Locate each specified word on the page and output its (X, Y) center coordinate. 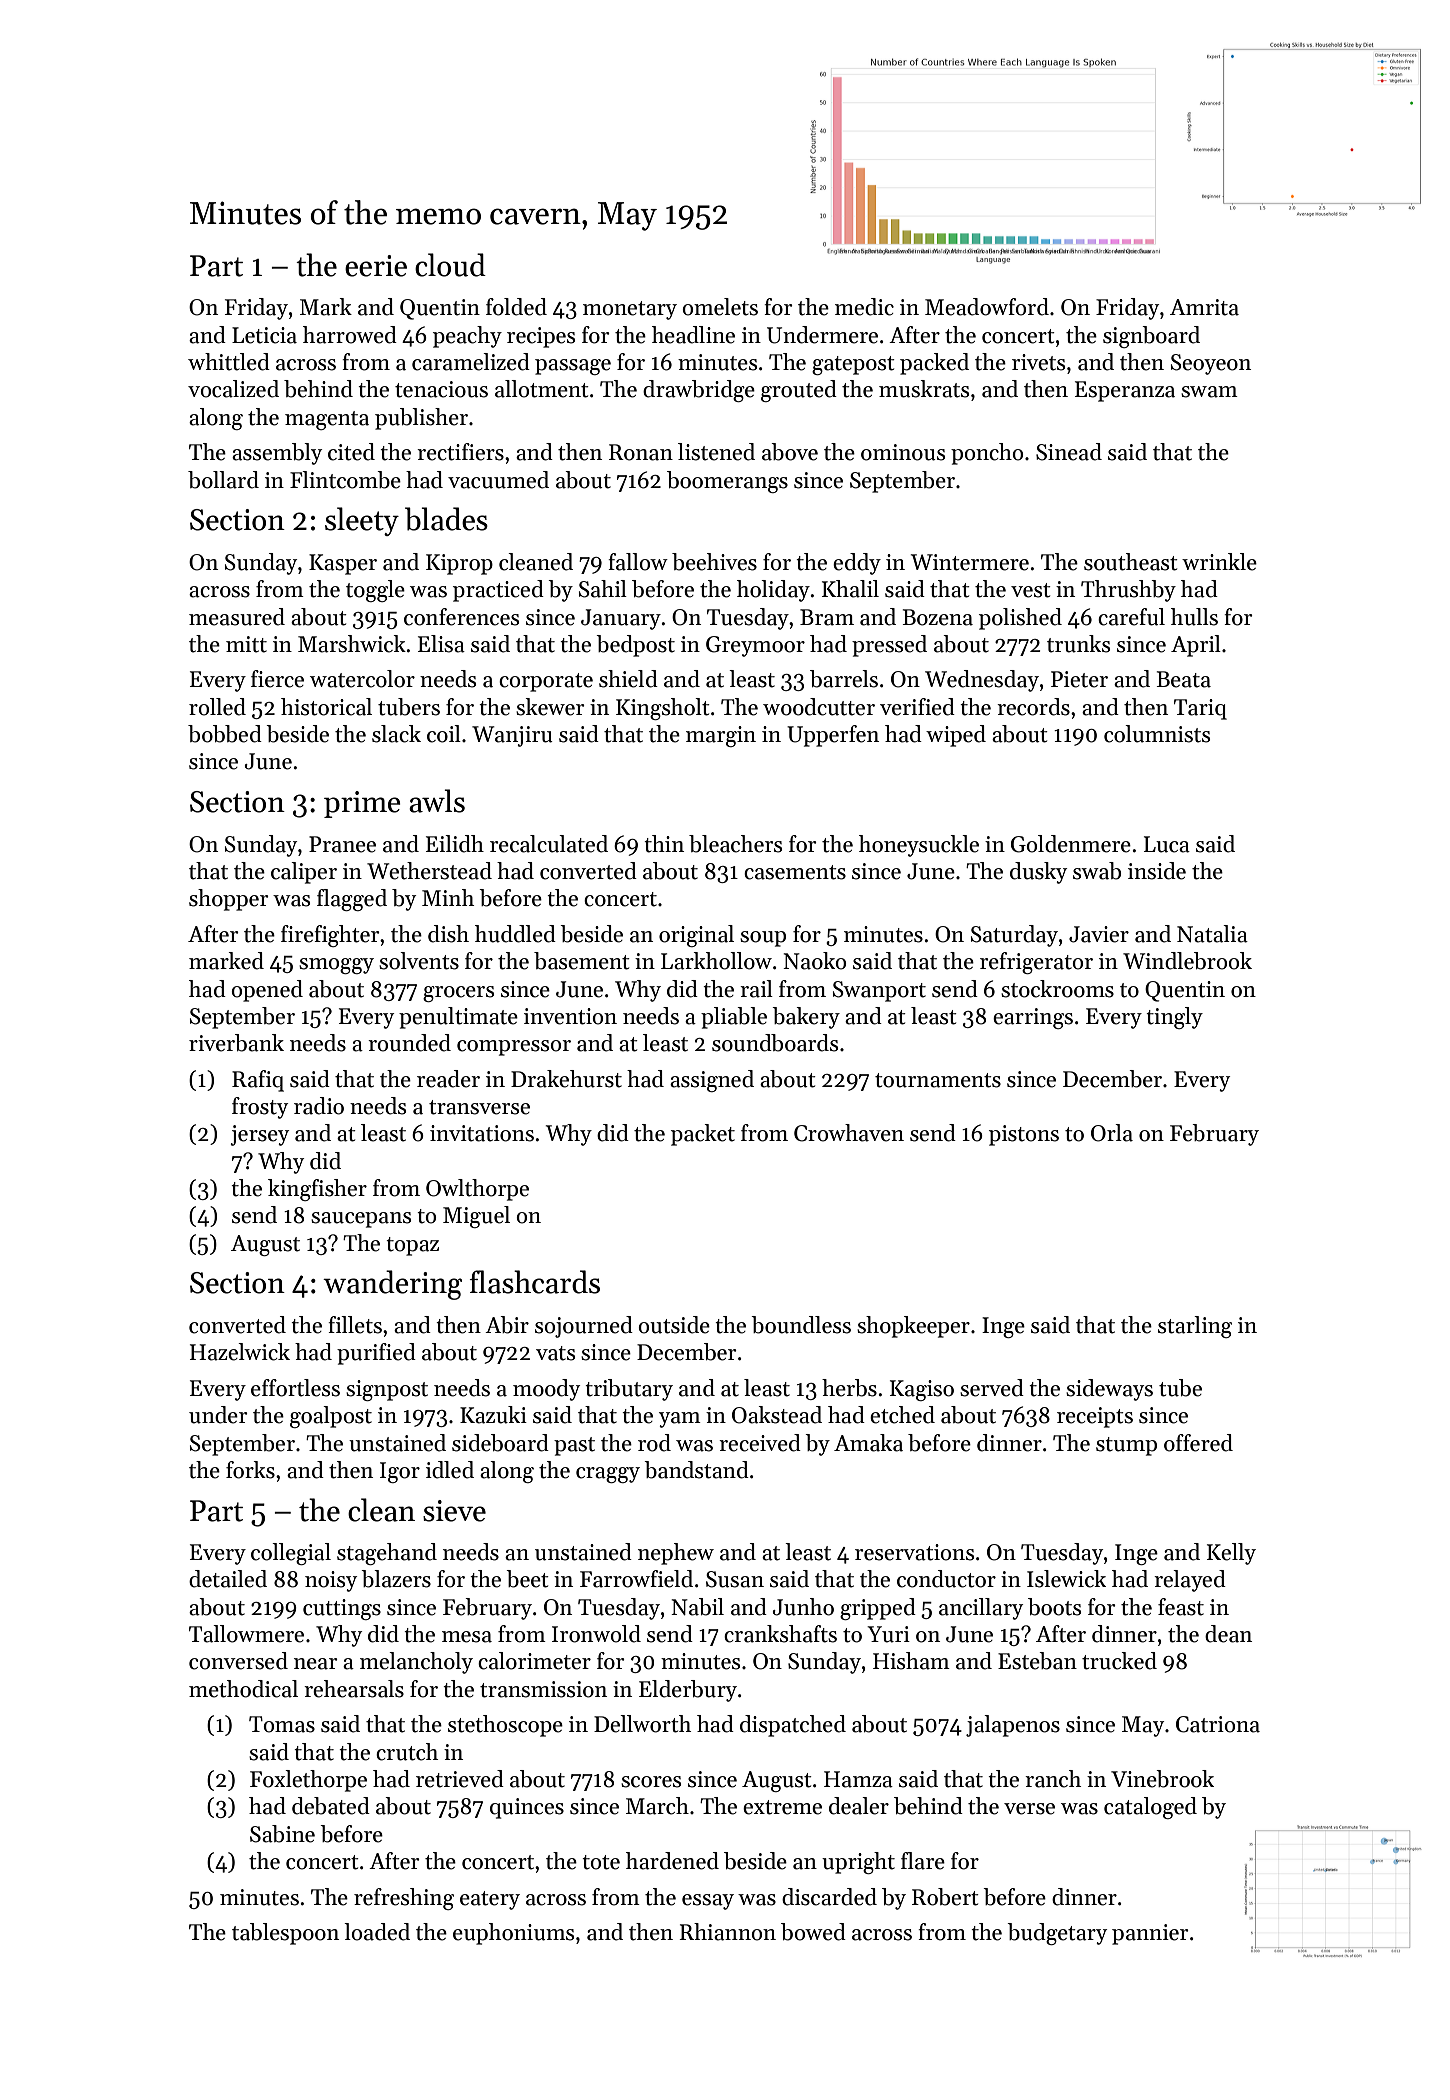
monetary (630, 310)
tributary (629, 1390)
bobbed (225, 734)
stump (1126, 1446)
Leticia (264, 335)
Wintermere (970, 562)
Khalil (850, 589)
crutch (407, 1752)
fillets (355, 1325)
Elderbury (688, 1691)
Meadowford (987, 307)
